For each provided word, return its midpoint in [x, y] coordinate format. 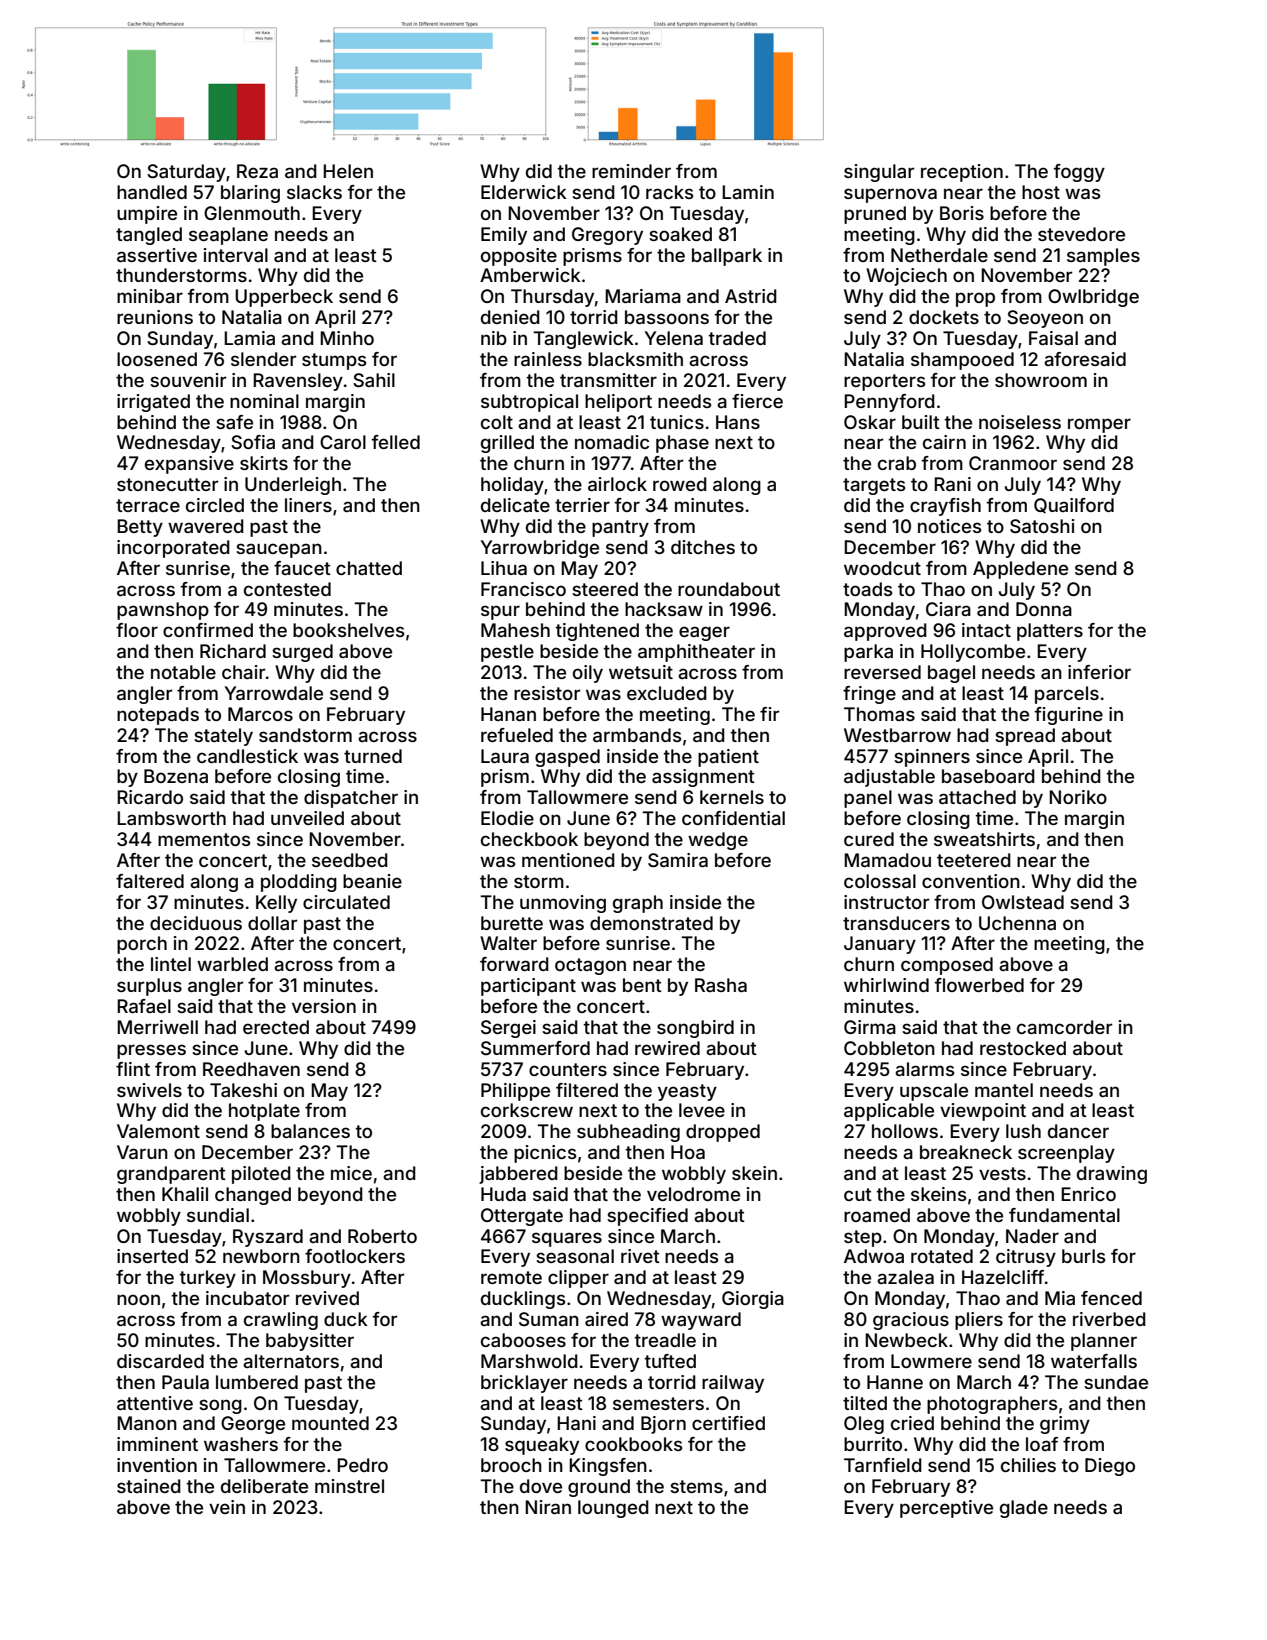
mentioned [568, 860]
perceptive [946, 1509]
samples [1103, 257]
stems [696, 1486]
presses [151, 1051]
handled [152, 192]
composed [947, 966]
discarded [160, 1361]
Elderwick [524, 192]
